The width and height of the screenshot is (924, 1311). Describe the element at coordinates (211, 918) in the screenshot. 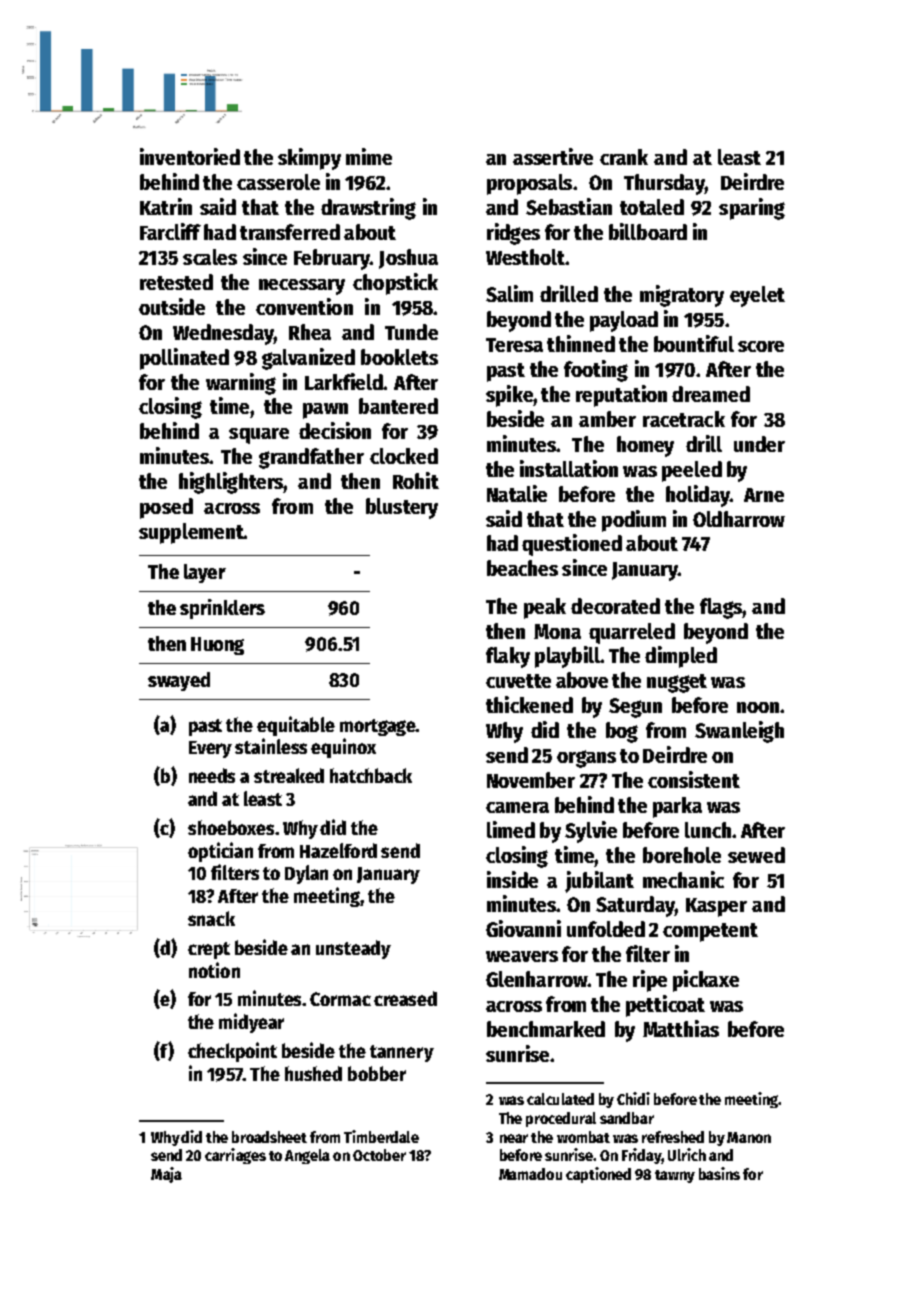

I see `snack` at that location.
